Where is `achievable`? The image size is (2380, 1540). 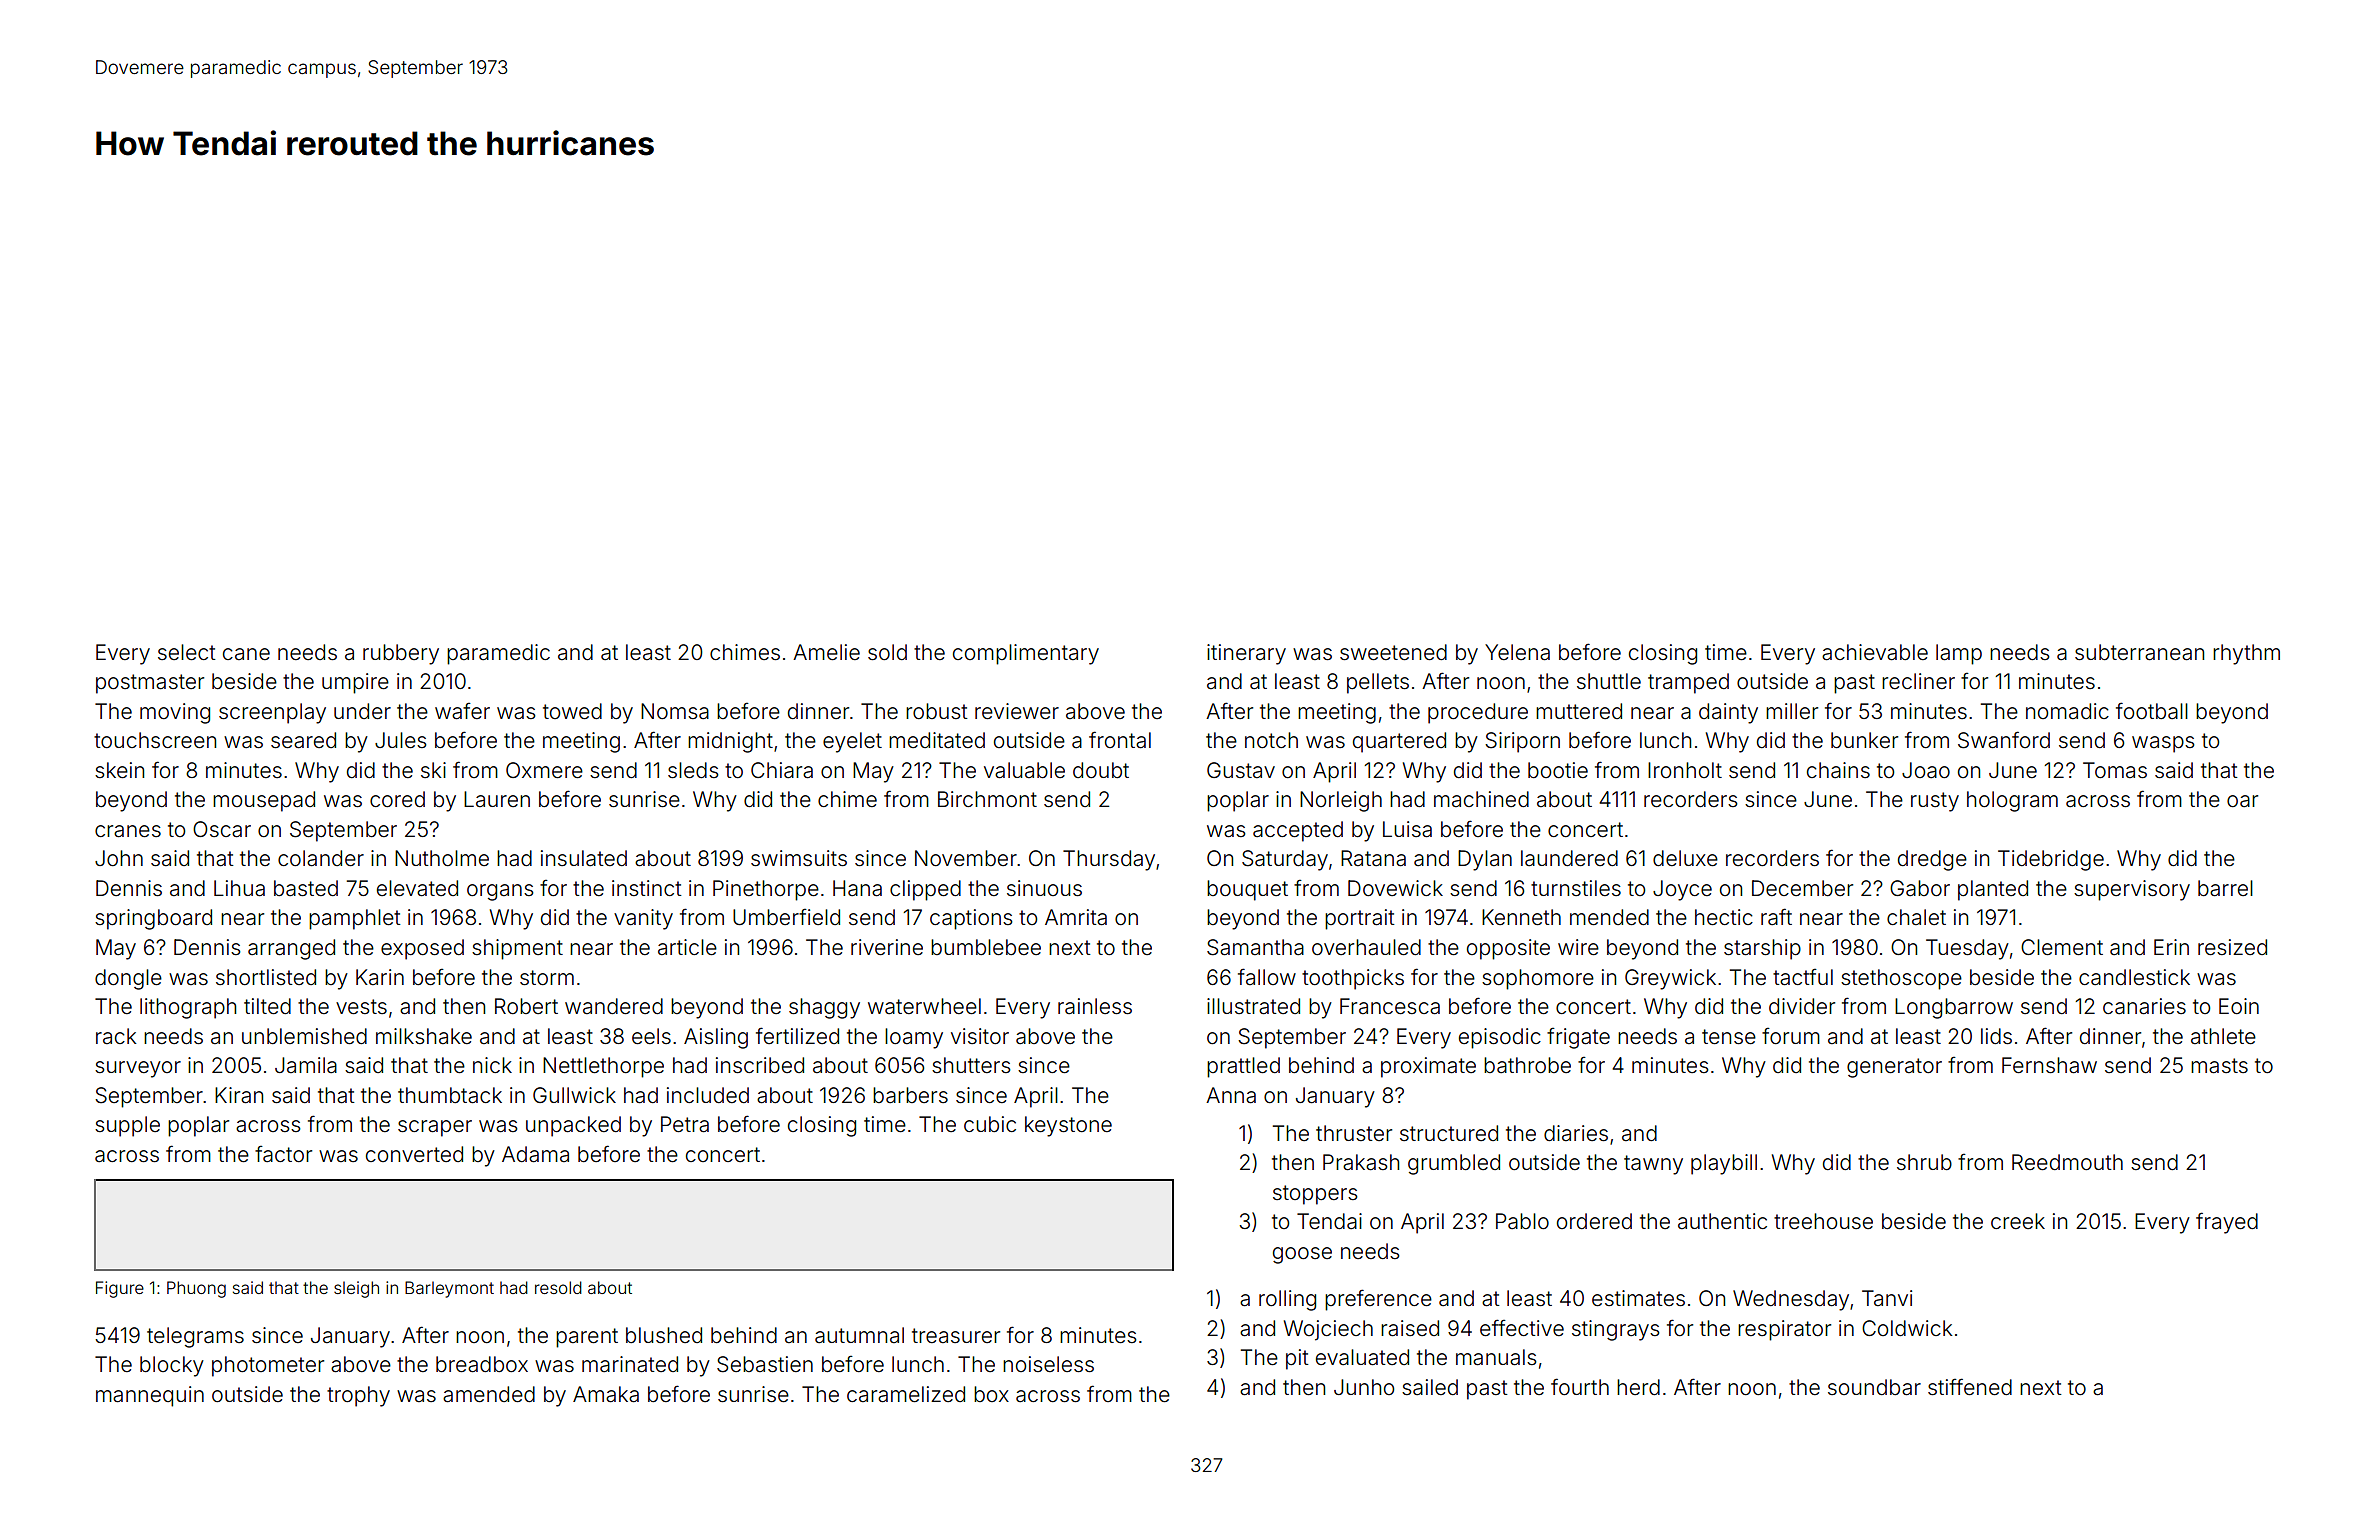
achievable is located at coordinates (1875, 652).
